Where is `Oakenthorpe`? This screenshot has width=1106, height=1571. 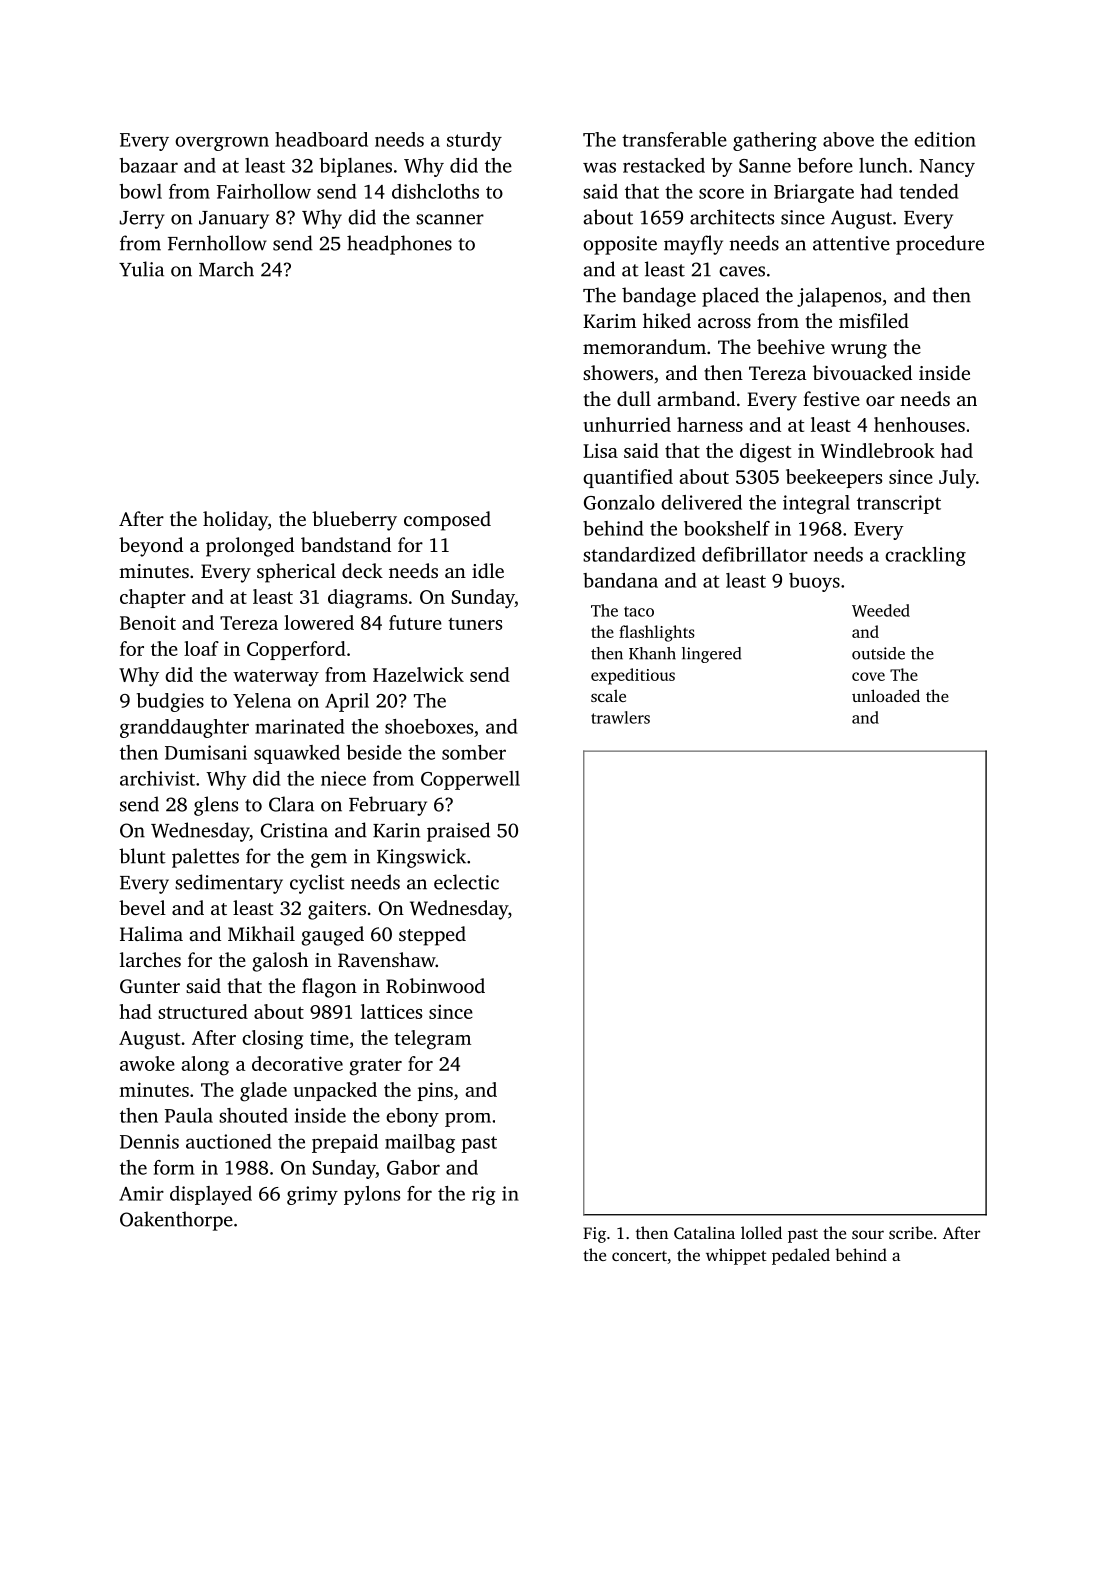
Oakenthorpe is located at coordinates (176, 1221).
